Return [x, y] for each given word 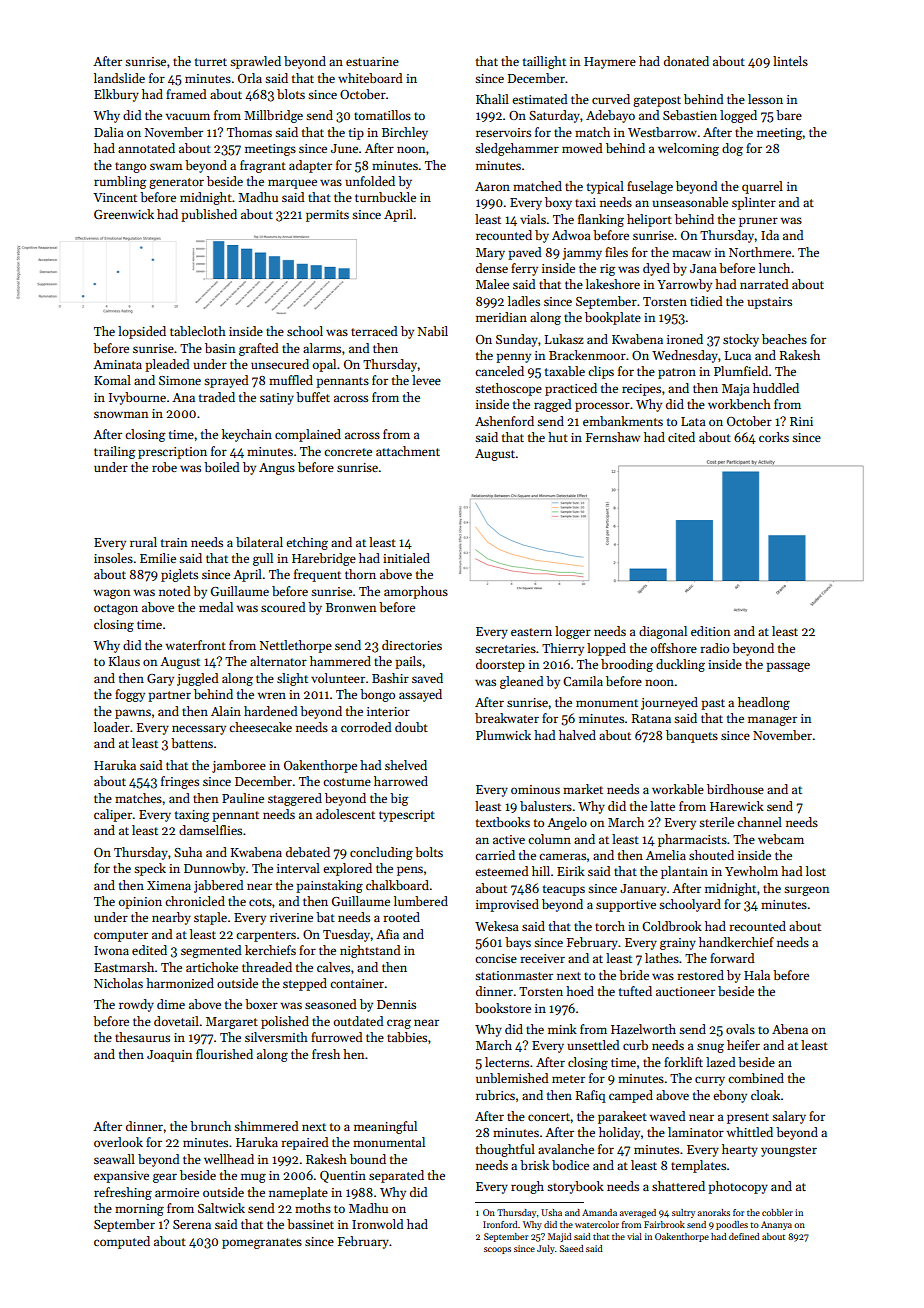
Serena [192, 1224]
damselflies [210, 830]
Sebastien [690, 115]
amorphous [416, 592]
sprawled [255, 62]
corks [774, 437]
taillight [544, 62]
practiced [571, 389]
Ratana [651, 718]
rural [143, 542]
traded [217, 397]
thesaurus [142, 1037]
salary [789, 1117]
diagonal [663, 632]
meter [568, 1079]
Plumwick [503, 735]
